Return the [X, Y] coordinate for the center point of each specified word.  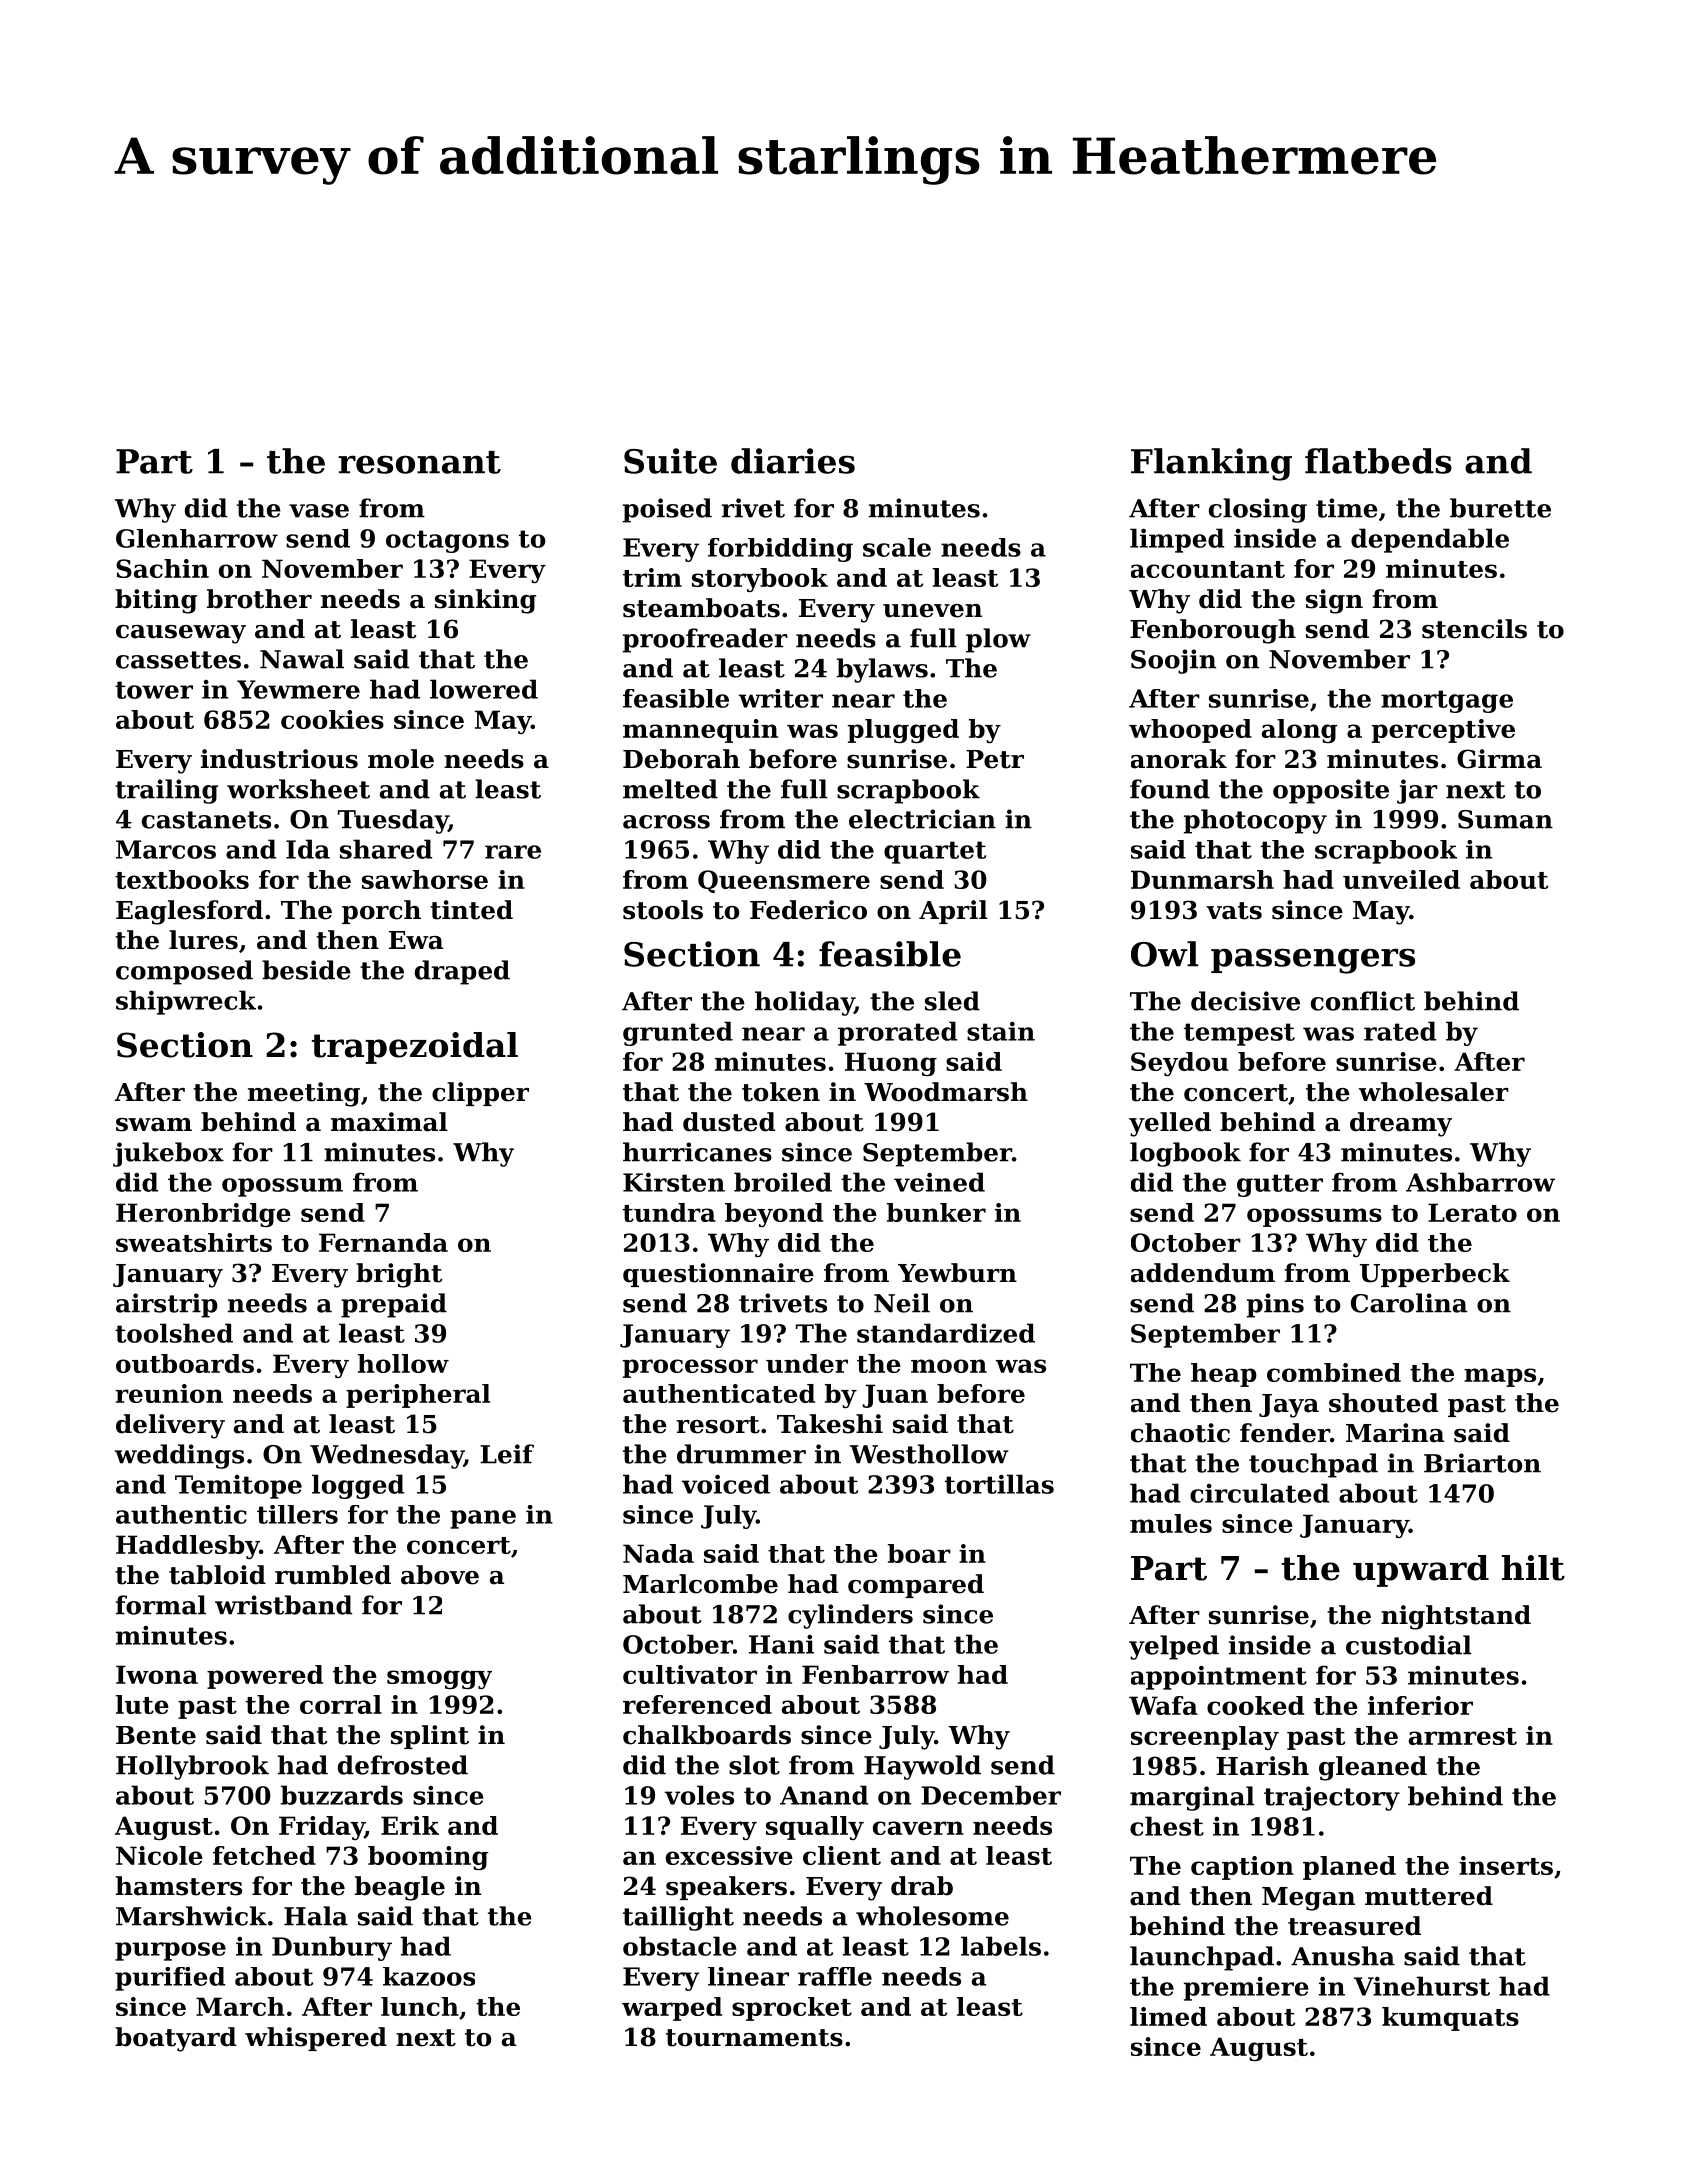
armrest [1463, 1736]
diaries [793, 461]
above [440, 1575]
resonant [419, 462]
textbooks [182, 879]
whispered [316, 2039]
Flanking [1211, 464]
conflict [1363, 1001]
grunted [678, 1033]
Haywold [922, 1767]
